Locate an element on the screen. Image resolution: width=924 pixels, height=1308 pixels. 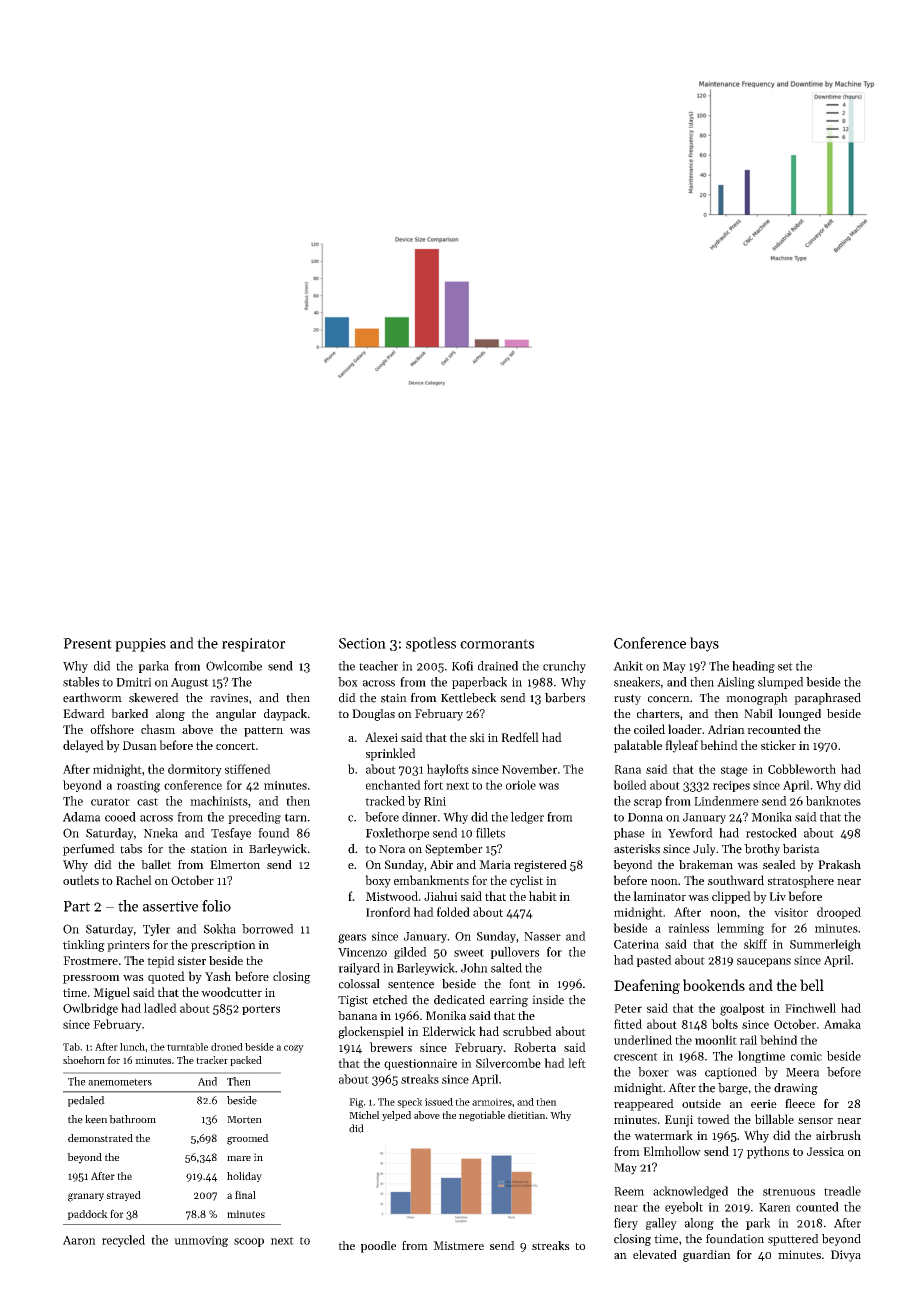
oriole is located at coordinates (521, 785).
